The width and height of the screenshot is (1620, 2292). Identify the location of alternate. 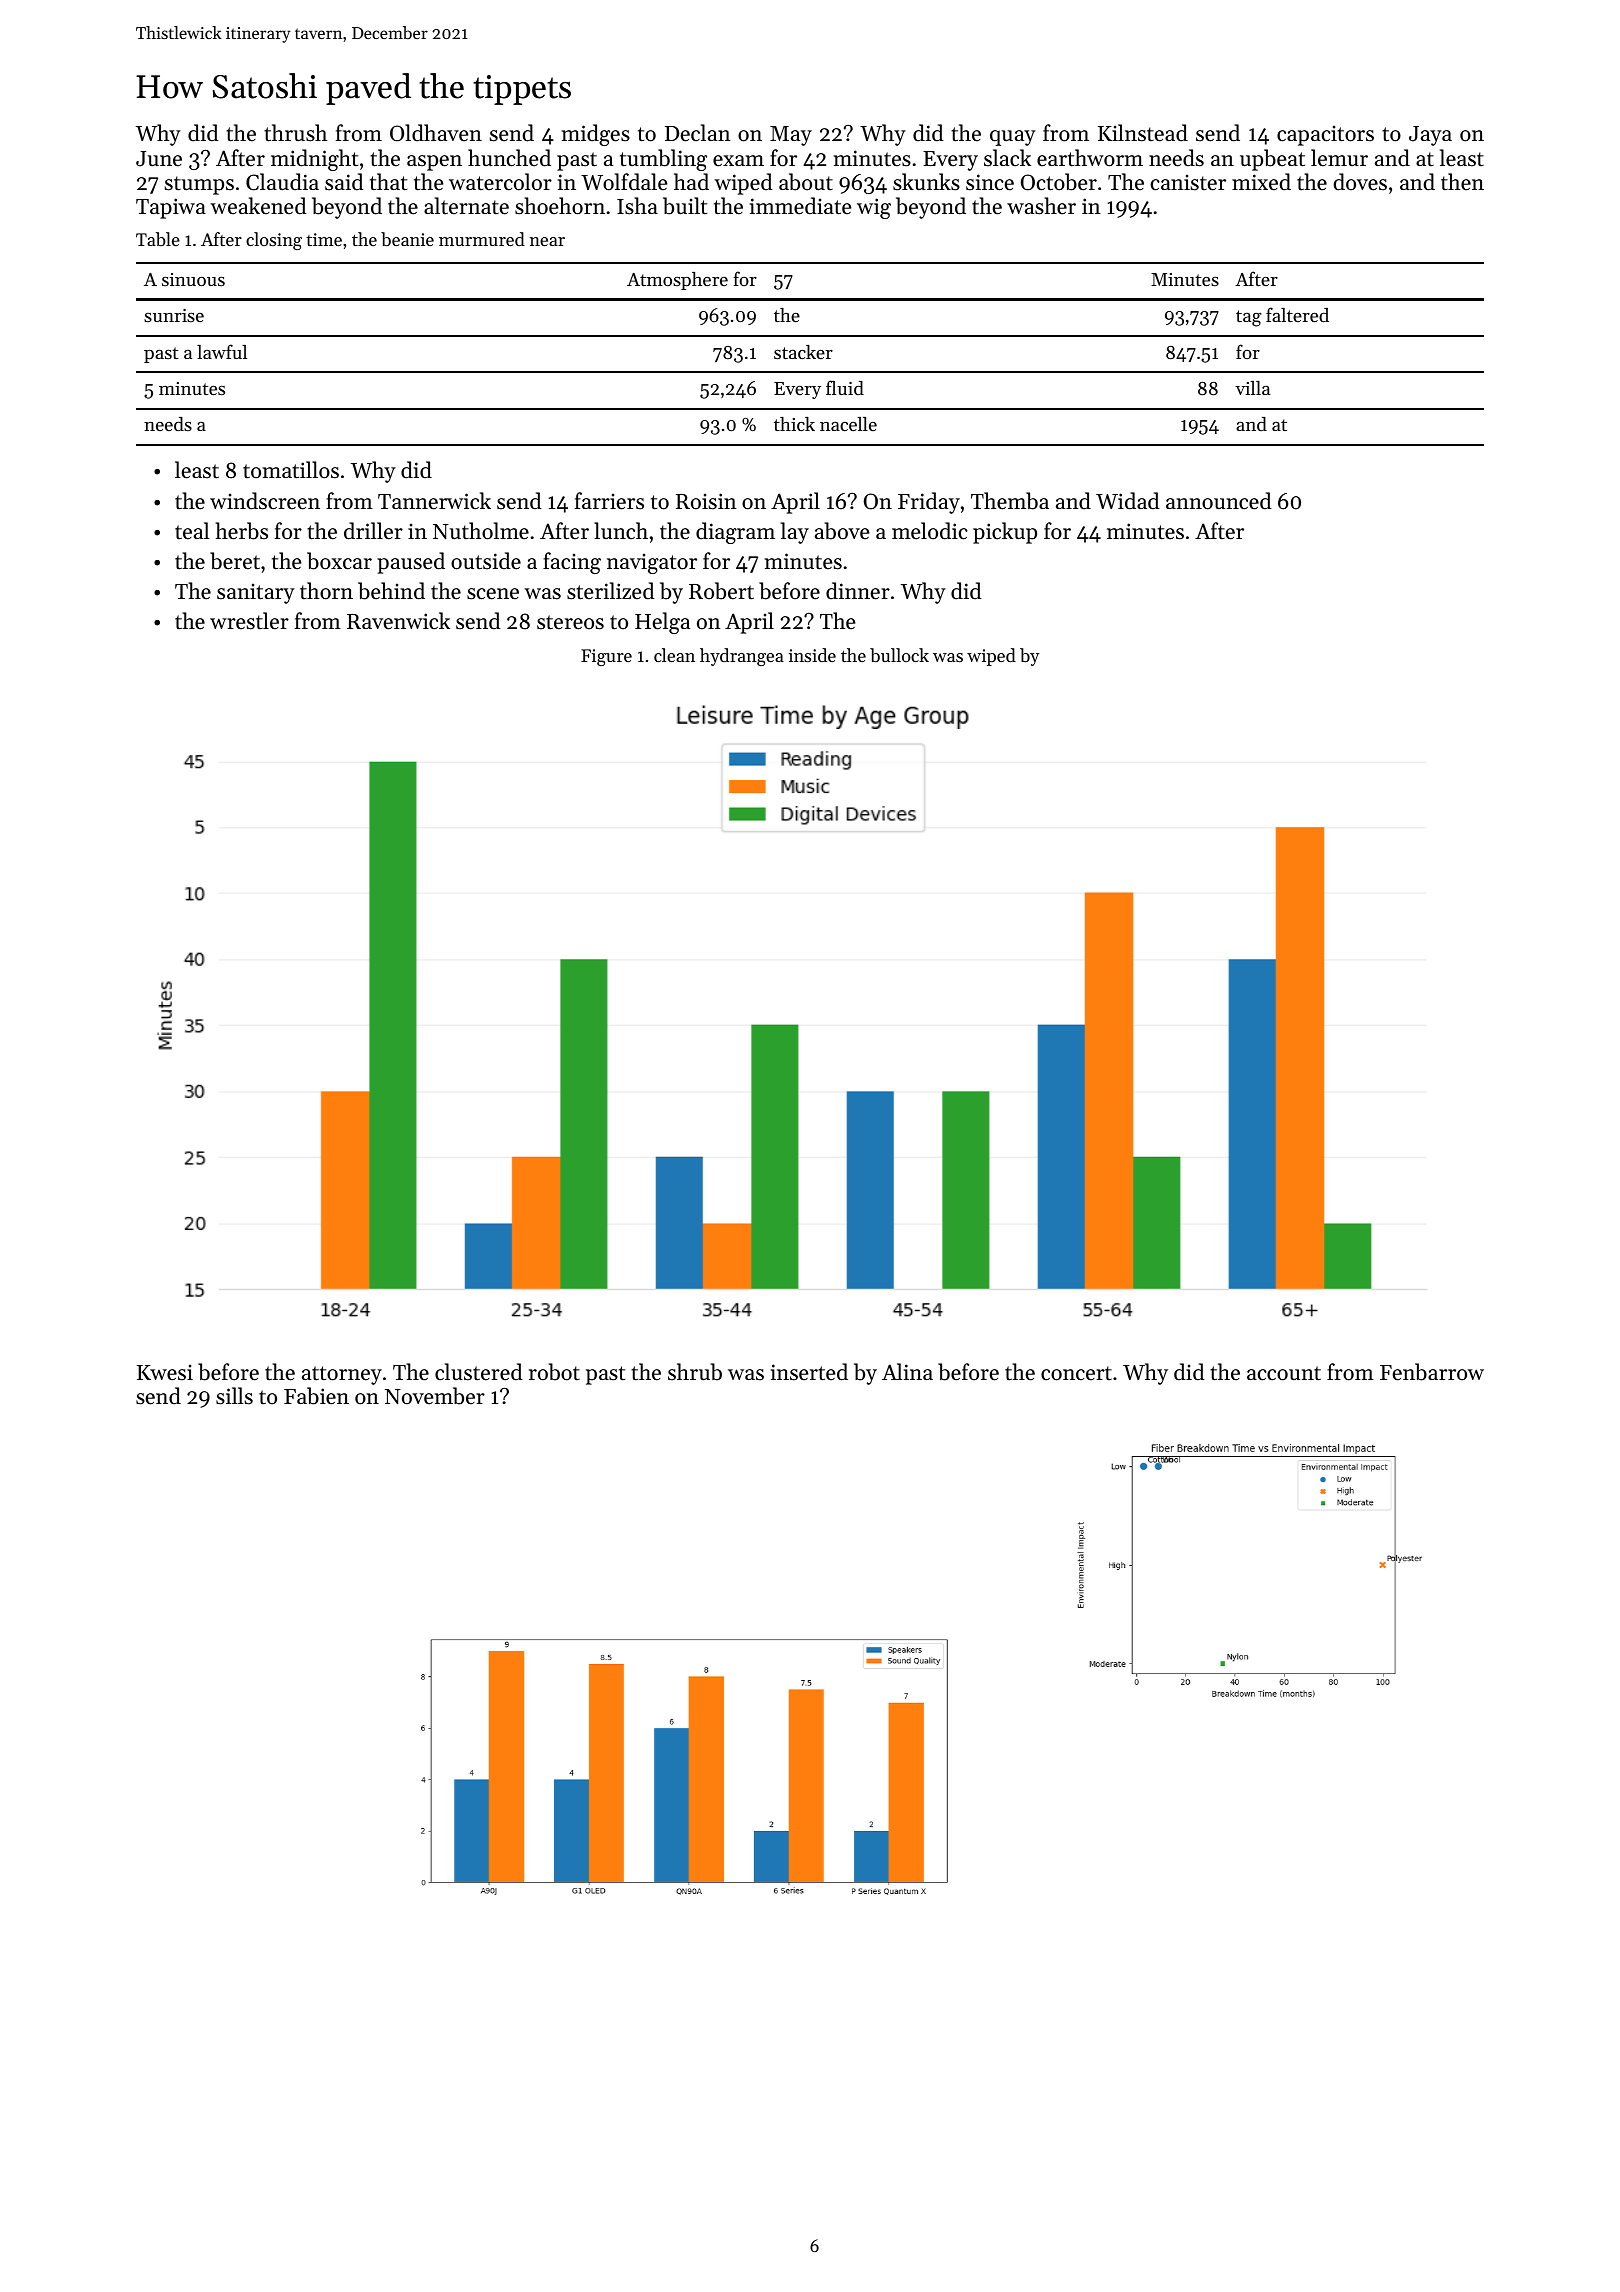
(466, 206).
